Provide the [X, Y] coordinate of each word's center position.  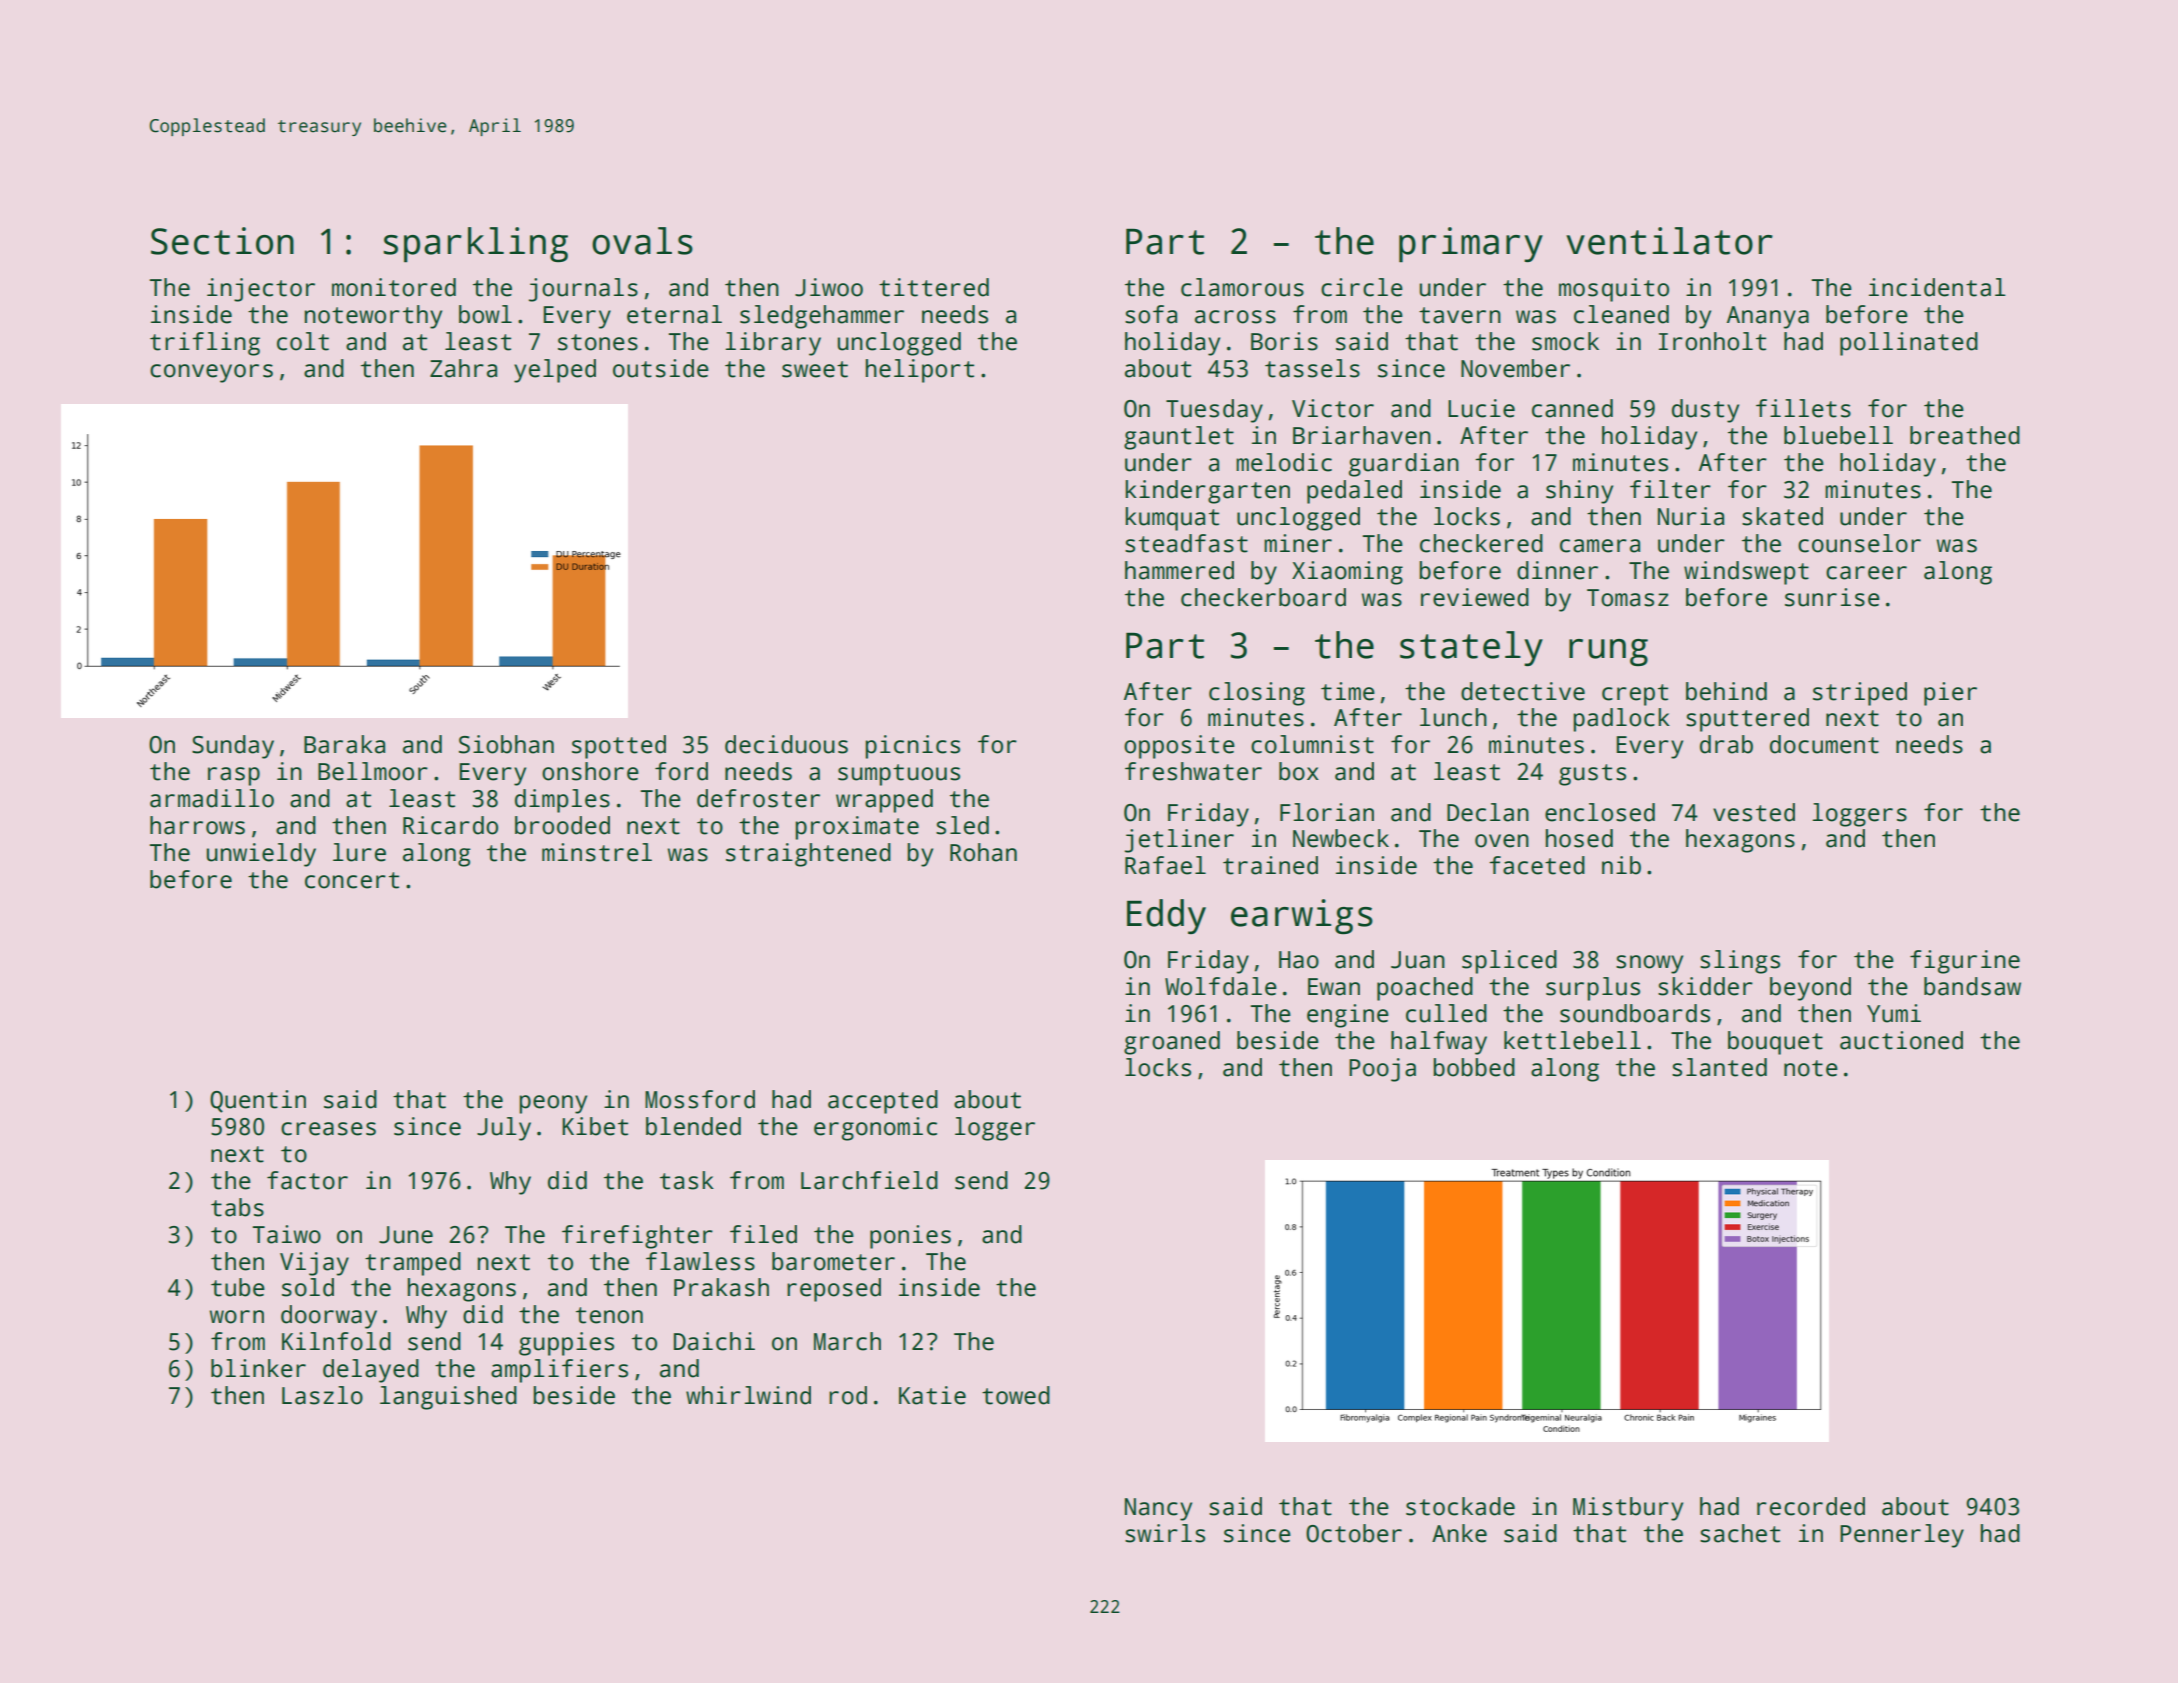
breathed [1965, 435]
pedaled [1354, 492]
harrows [197, 825]
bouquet [1775, 1043]
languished [448, 1398]
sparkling [476, 245]
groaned [1172, 1043]
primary [1471, 245]
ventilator [1669, 241]
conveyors [211, 373]
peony [553, 1104]
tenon [609, 1315]
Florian [1327, 812]
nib [1621, 865]
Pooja [1382, 1070]
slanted [1719, 1067]
